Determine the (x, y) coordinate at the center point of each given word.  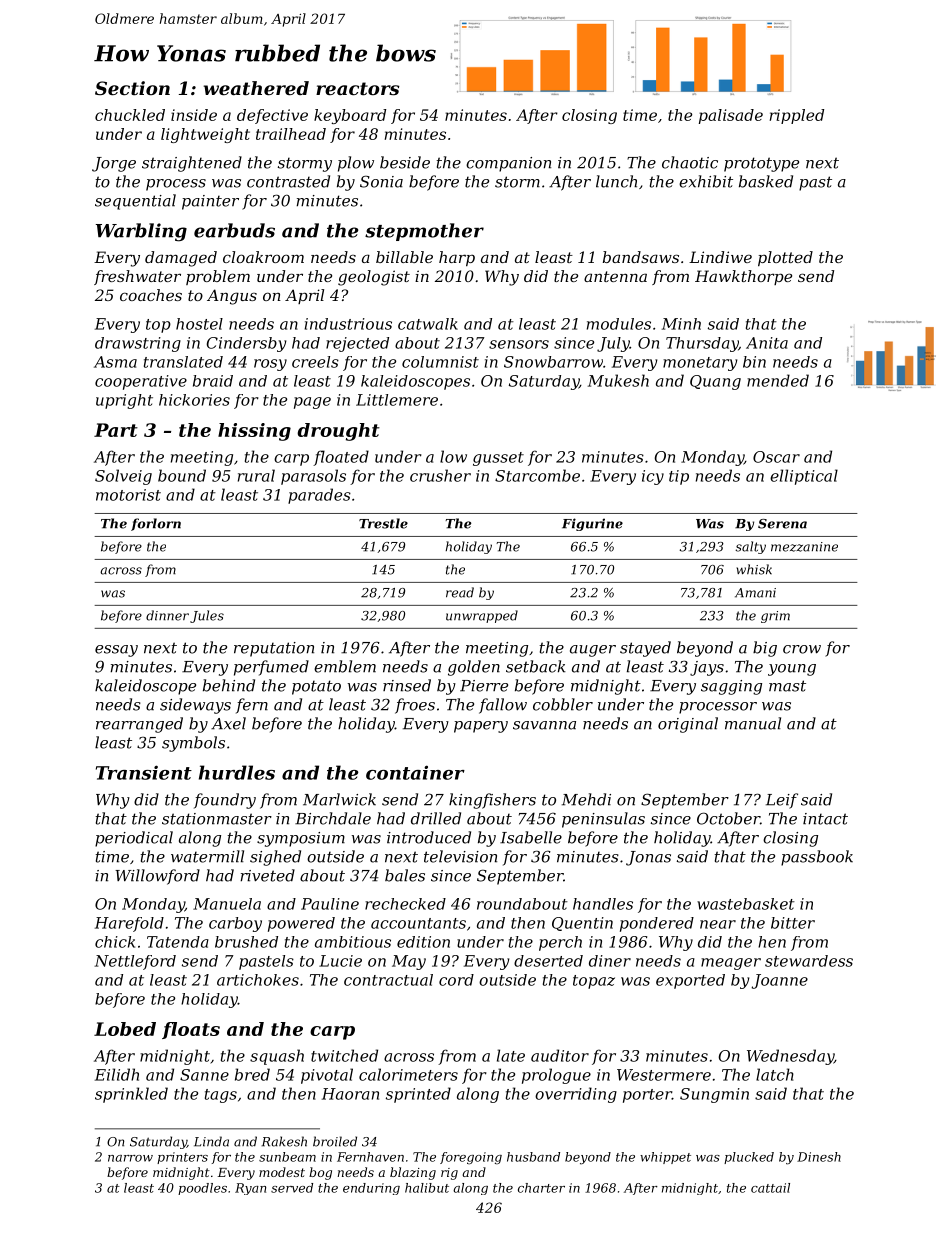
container (415, 772)
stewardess (809, 961)
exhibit (706, 181)
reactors (357, 89)
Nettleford (135, 962)
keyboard (350, 116)
